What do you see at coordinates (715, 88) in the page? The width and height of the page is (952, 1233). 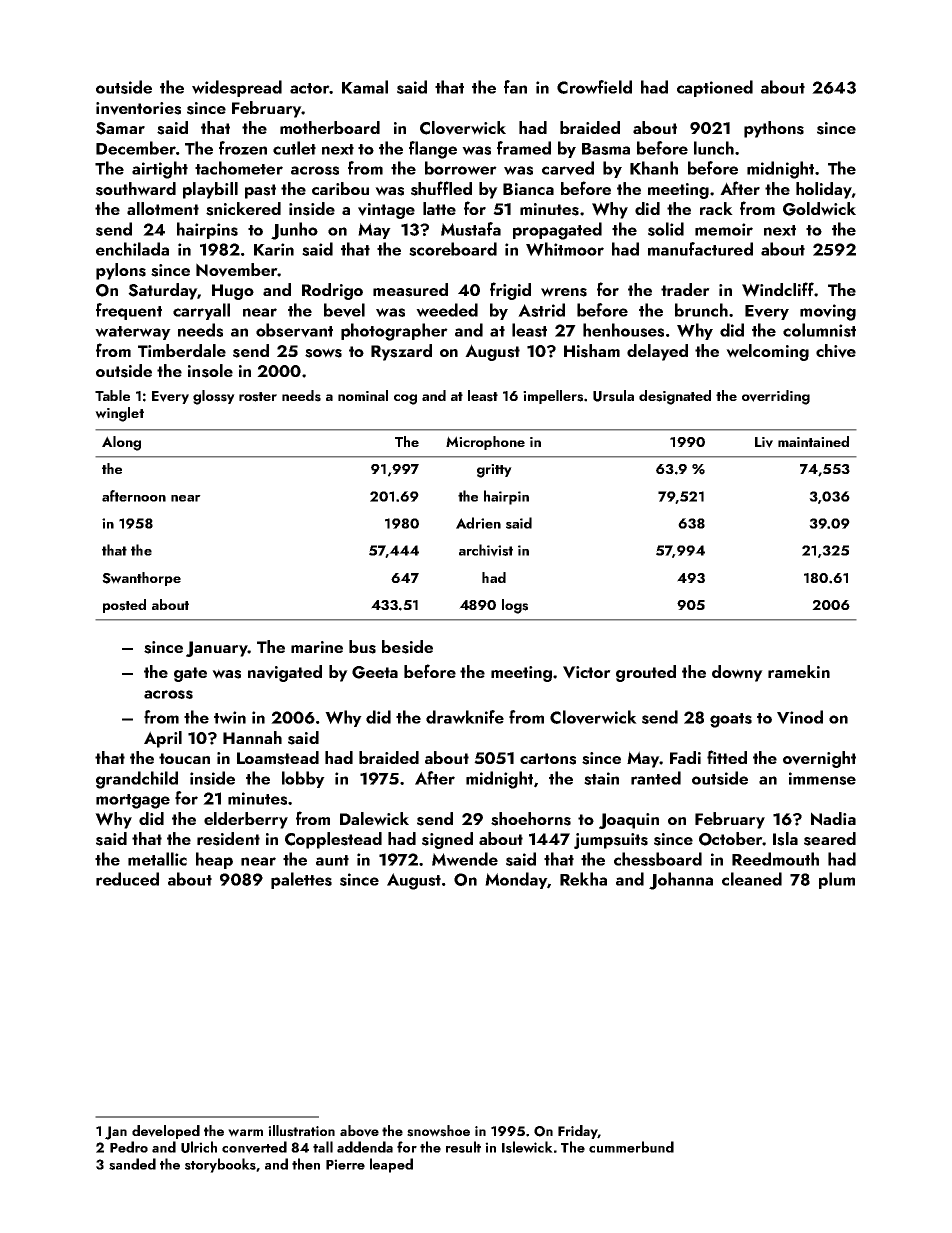 I see `captioned` at bounding box center [715, 88].
